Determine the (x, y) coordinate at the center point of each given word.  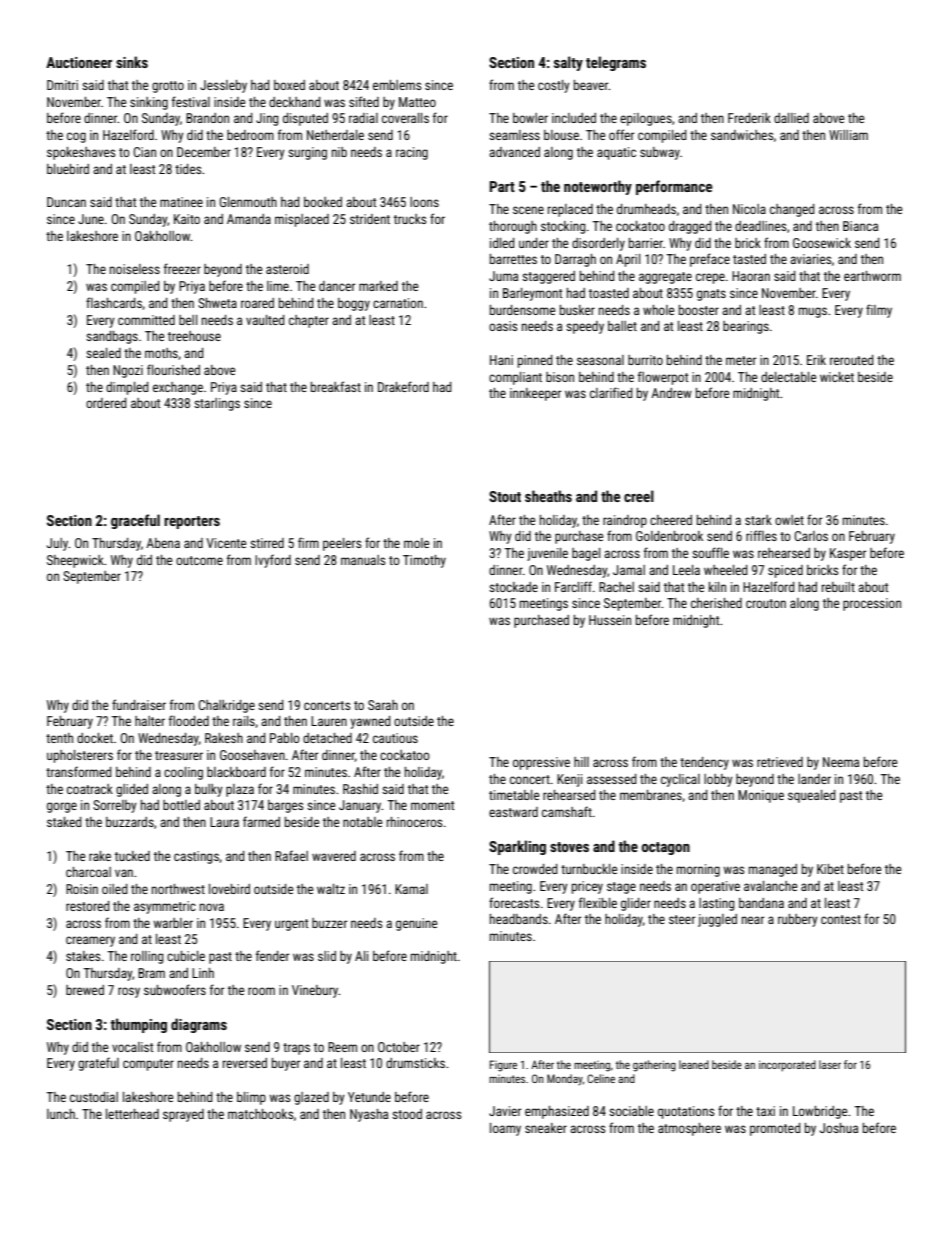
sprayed (183, 1115)
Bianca (860, 226)
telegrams (616, 63)
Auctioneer (79, 62)
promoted (775, 1129)
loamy (505, 1129)
